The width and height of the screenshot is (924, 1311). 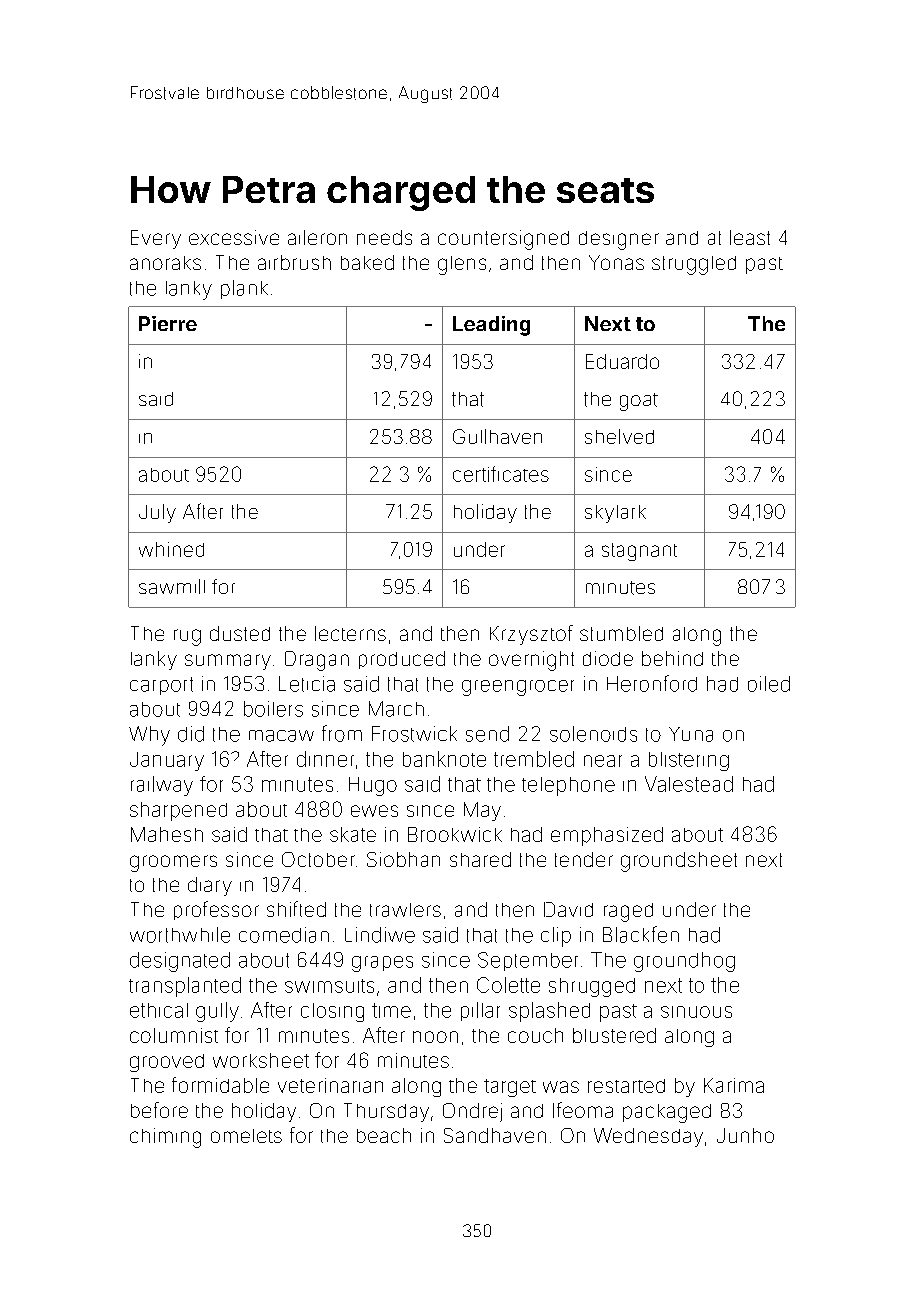 I want to click on railway, so click(x=162, y=786).
